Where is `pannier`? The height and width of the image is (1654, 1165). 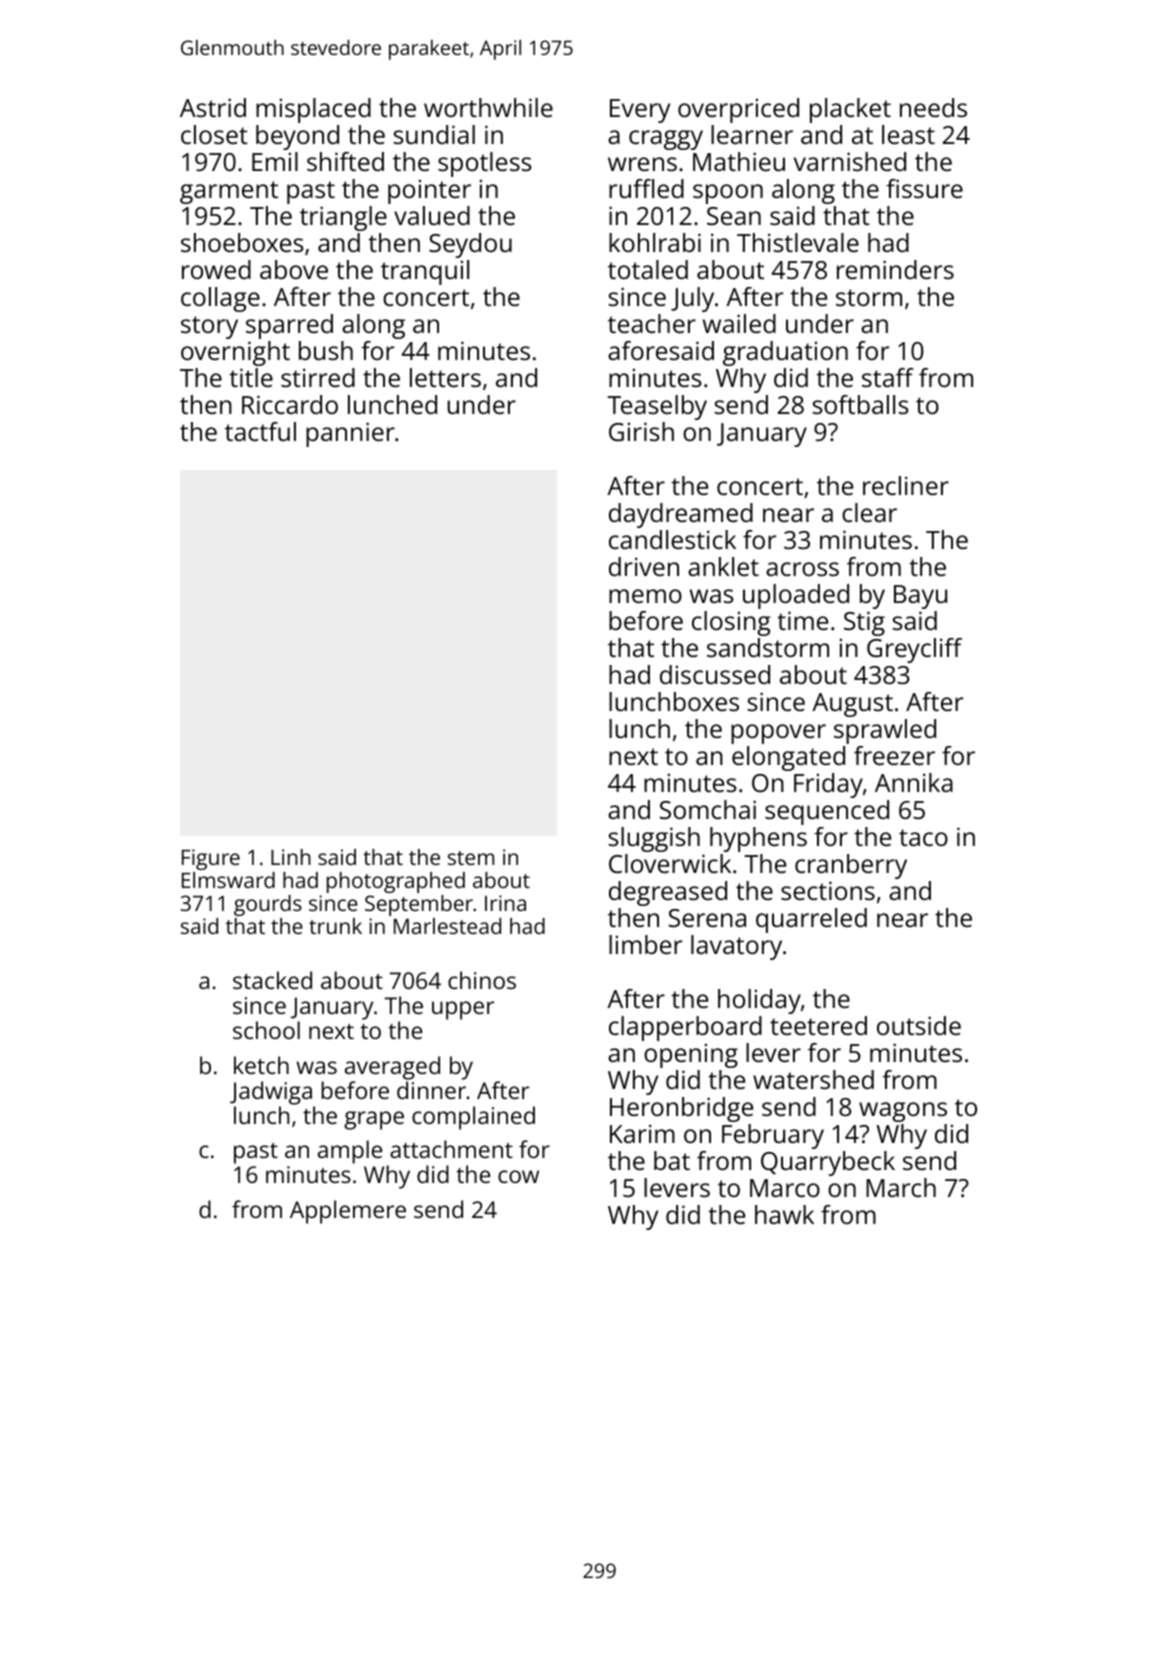 pannier is located at coordinates (350, 434).
